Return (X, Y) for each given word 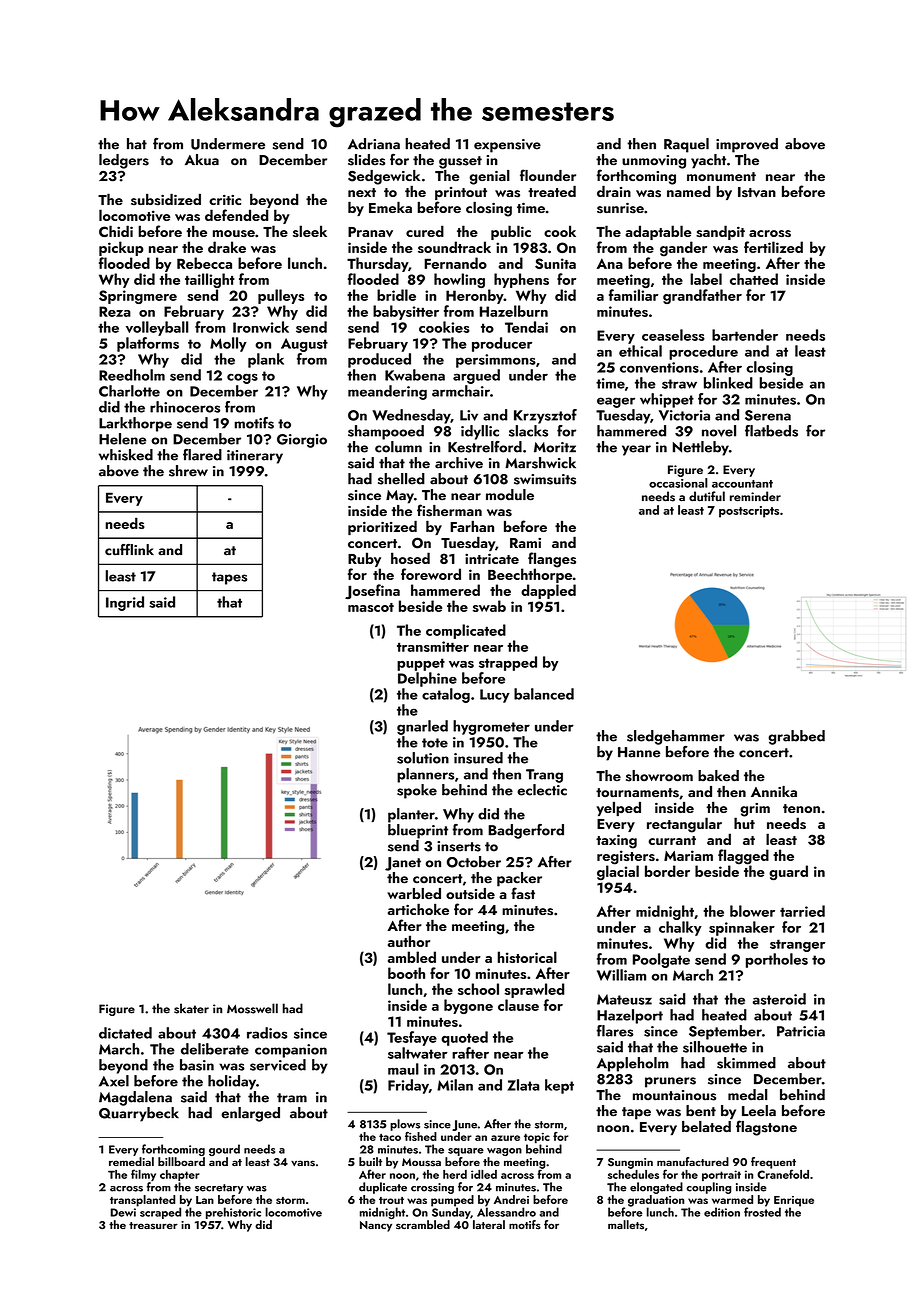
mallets (626, 1225)
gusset (460, 162)
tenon (801, 808)
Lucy (495, 696)
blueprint (418, 831)
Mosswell (252, 1008)
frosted (762, 1212)
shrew (188, 471)
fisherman (449, 510)
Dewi (123, 1212)
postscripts (749, 512)
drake (227, 247)
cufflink (129, 549)
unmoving (654, 162)
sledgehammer (676, 737)
